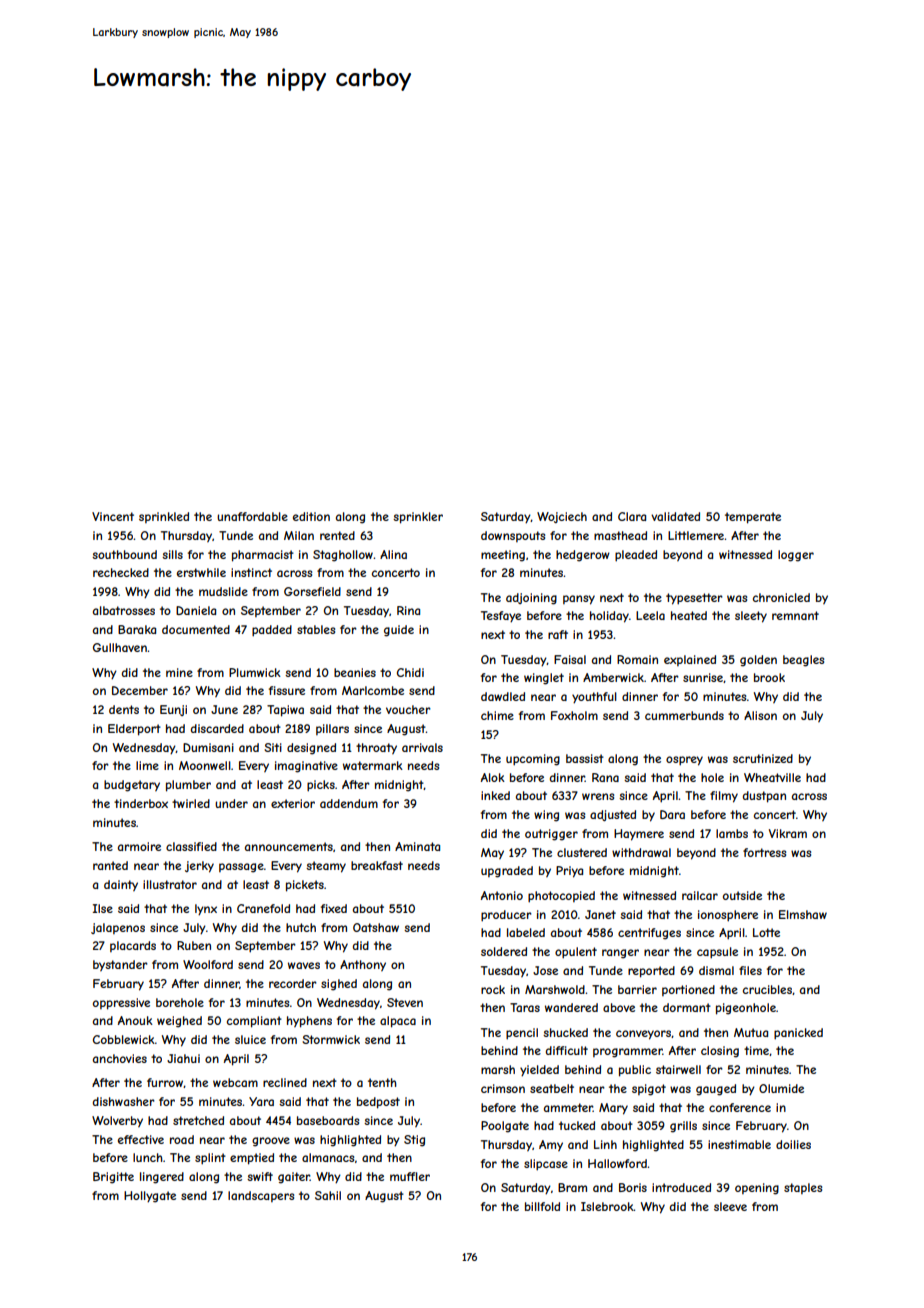 This screenshot has height=1308, width=924. Describe the element at coordinates (788, 833) in the screenshot. I see `Vikram` at that location.
